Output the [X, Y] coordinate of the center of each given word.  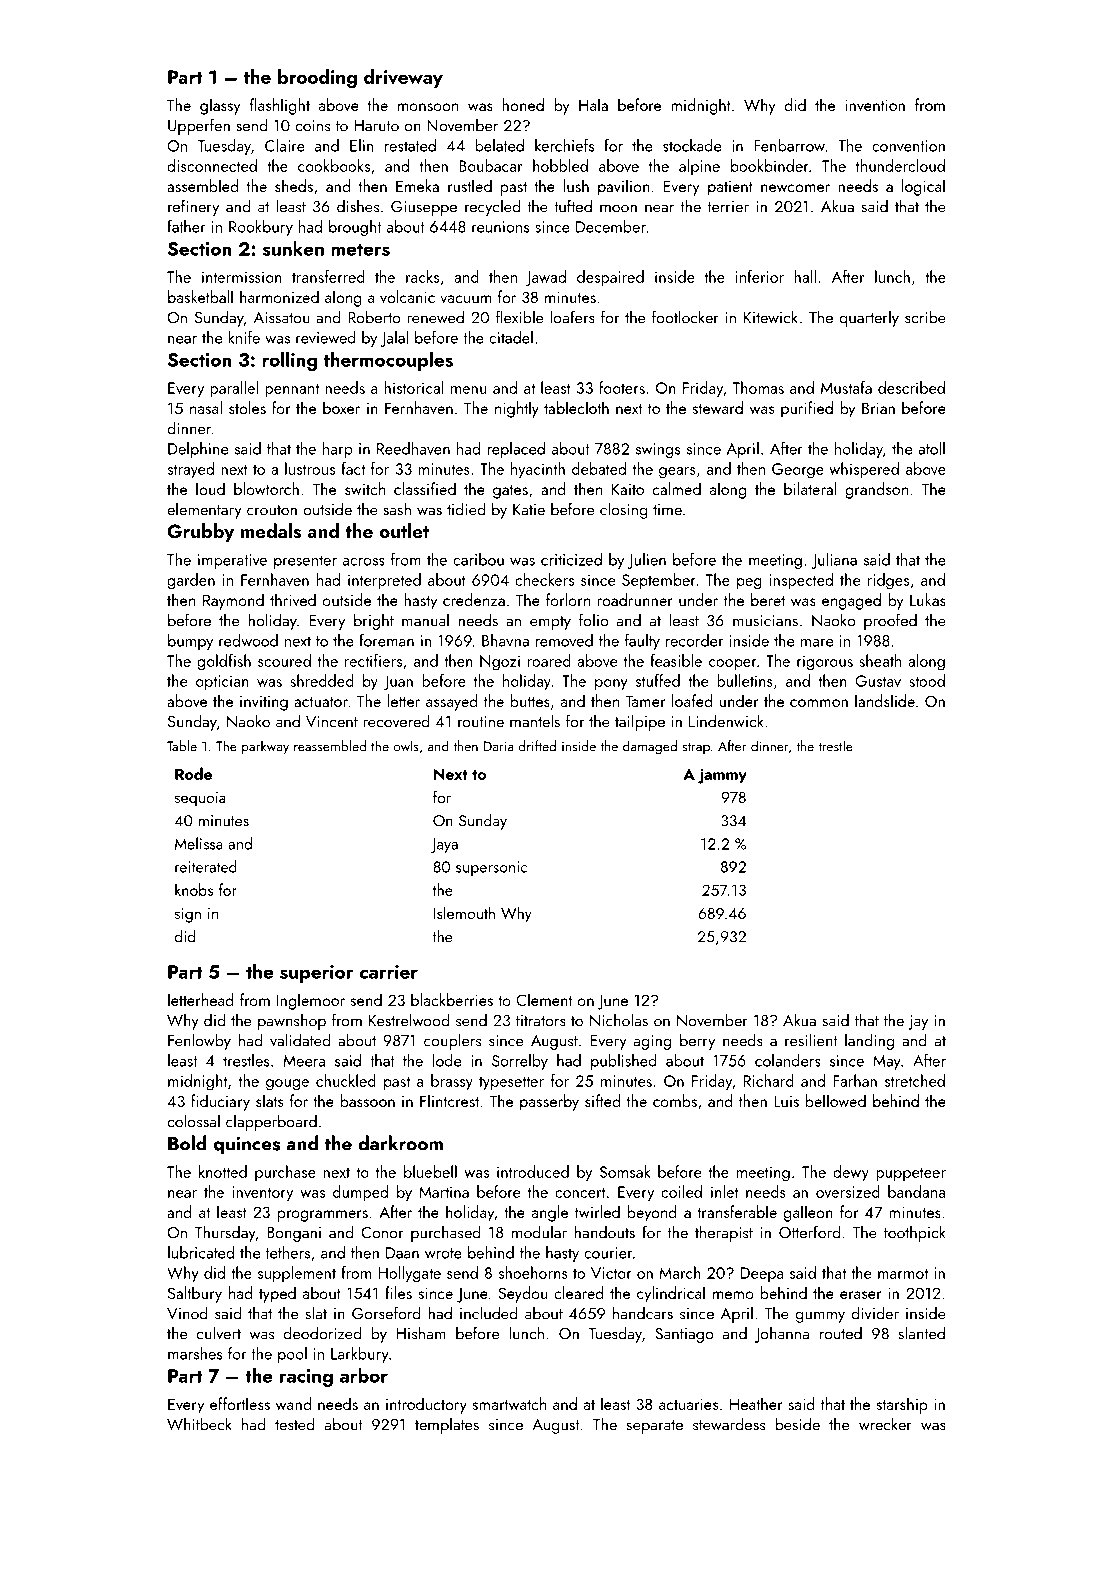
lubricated [201, 1252]
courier [608, 1253]
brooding [317, 79]
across [364, 562]
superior [317, 974]
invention [875, 105]
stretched [915, 1080]
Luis [786, 1101]
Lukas [928, 599]
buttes [530, 700]
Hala [593, 104]
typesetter [511, 1084]
